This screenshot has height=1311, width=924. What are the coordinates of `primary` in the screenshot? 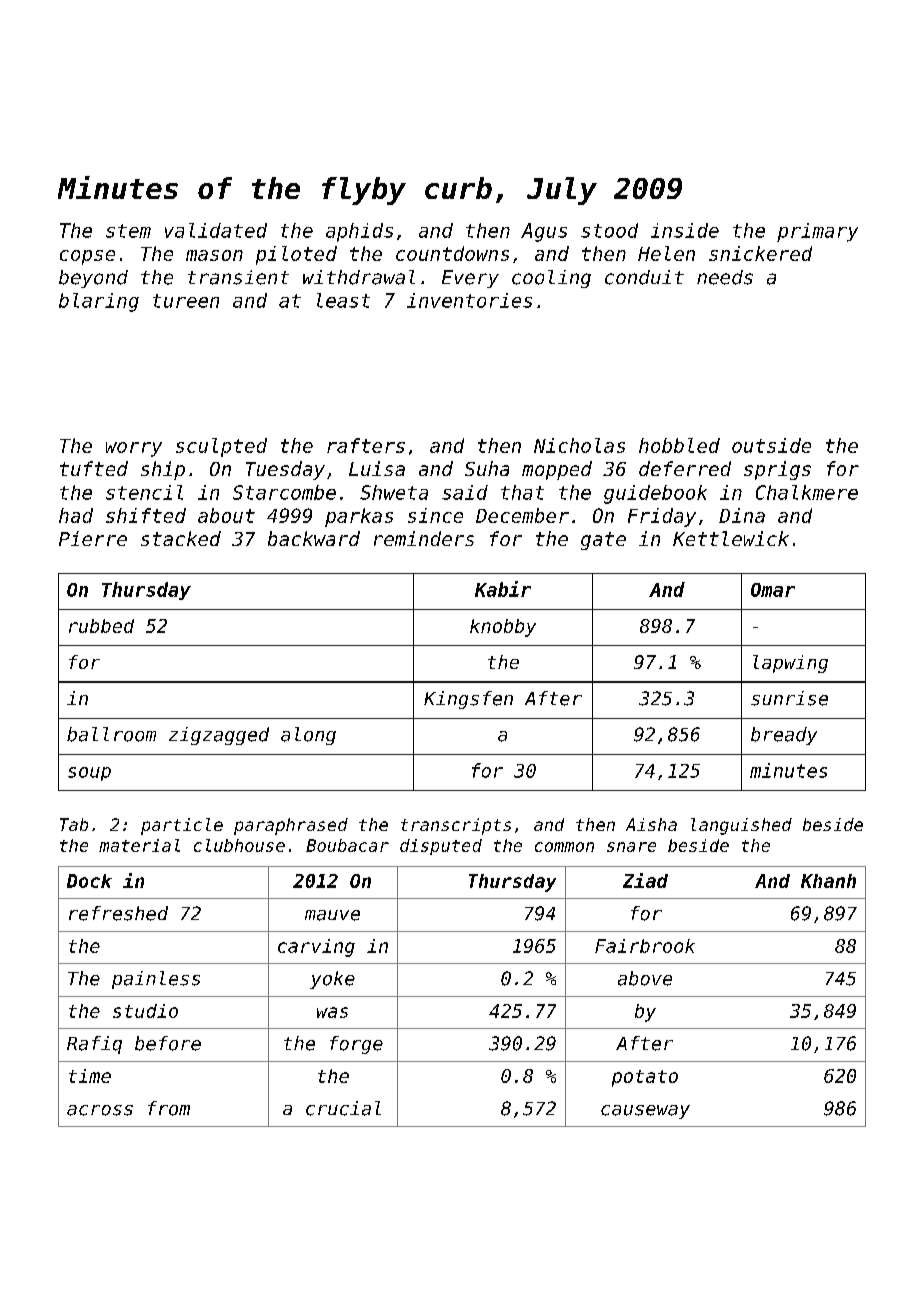 It's located at (817, 232).
